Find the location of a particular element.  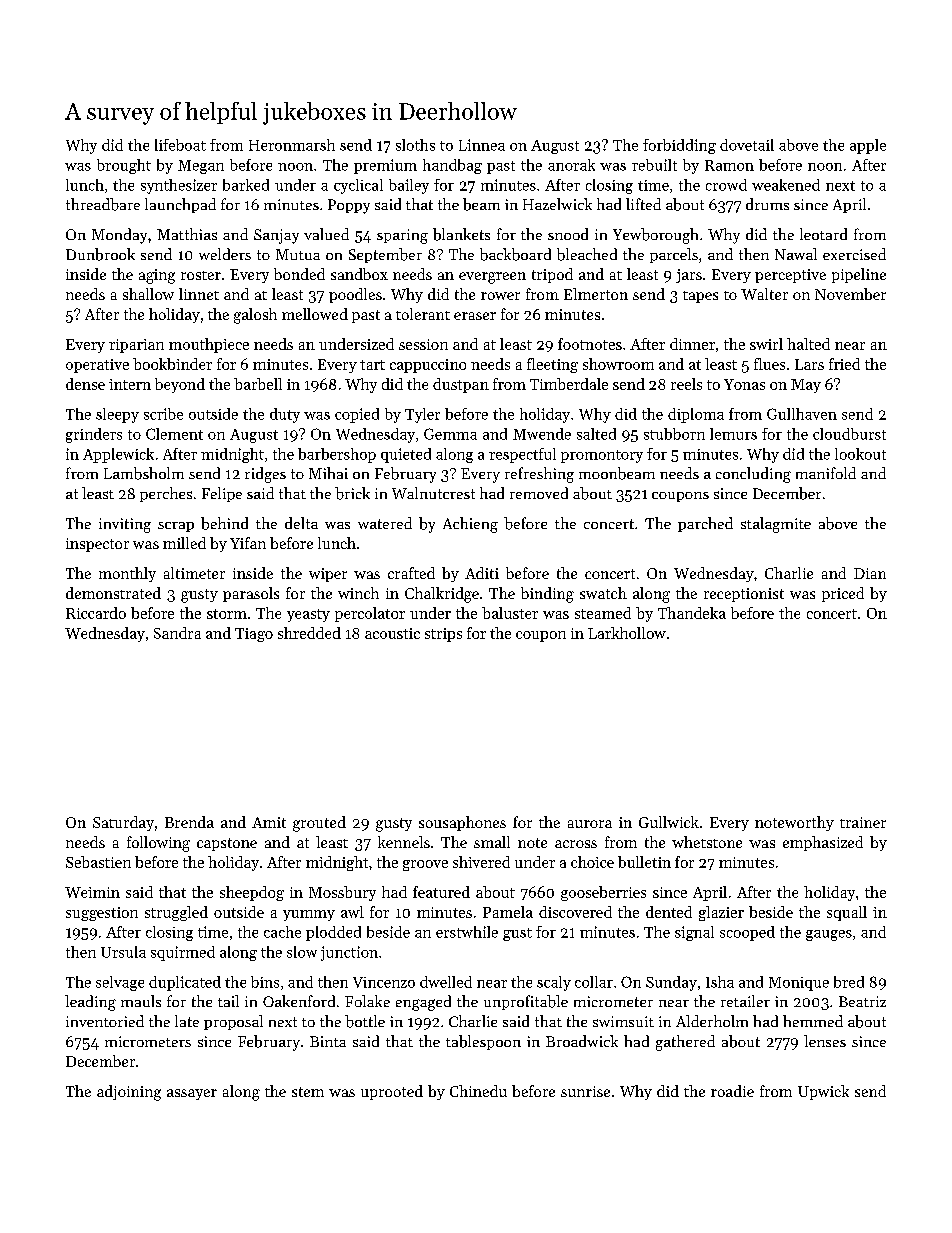

weakened is located at coordinates (786, 185).
